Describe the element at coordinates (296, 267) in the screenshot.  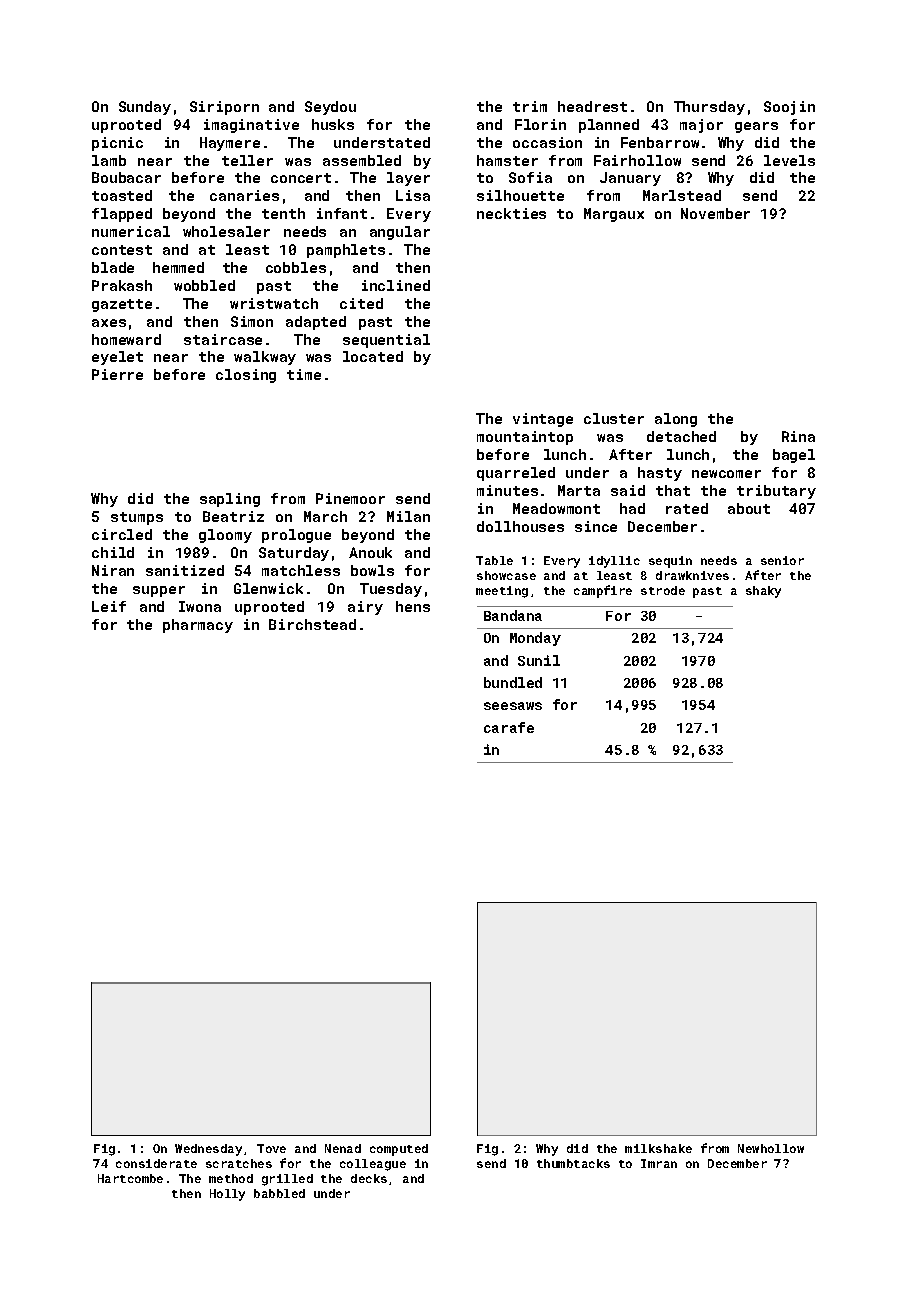
I see `cobbles` at that location.
